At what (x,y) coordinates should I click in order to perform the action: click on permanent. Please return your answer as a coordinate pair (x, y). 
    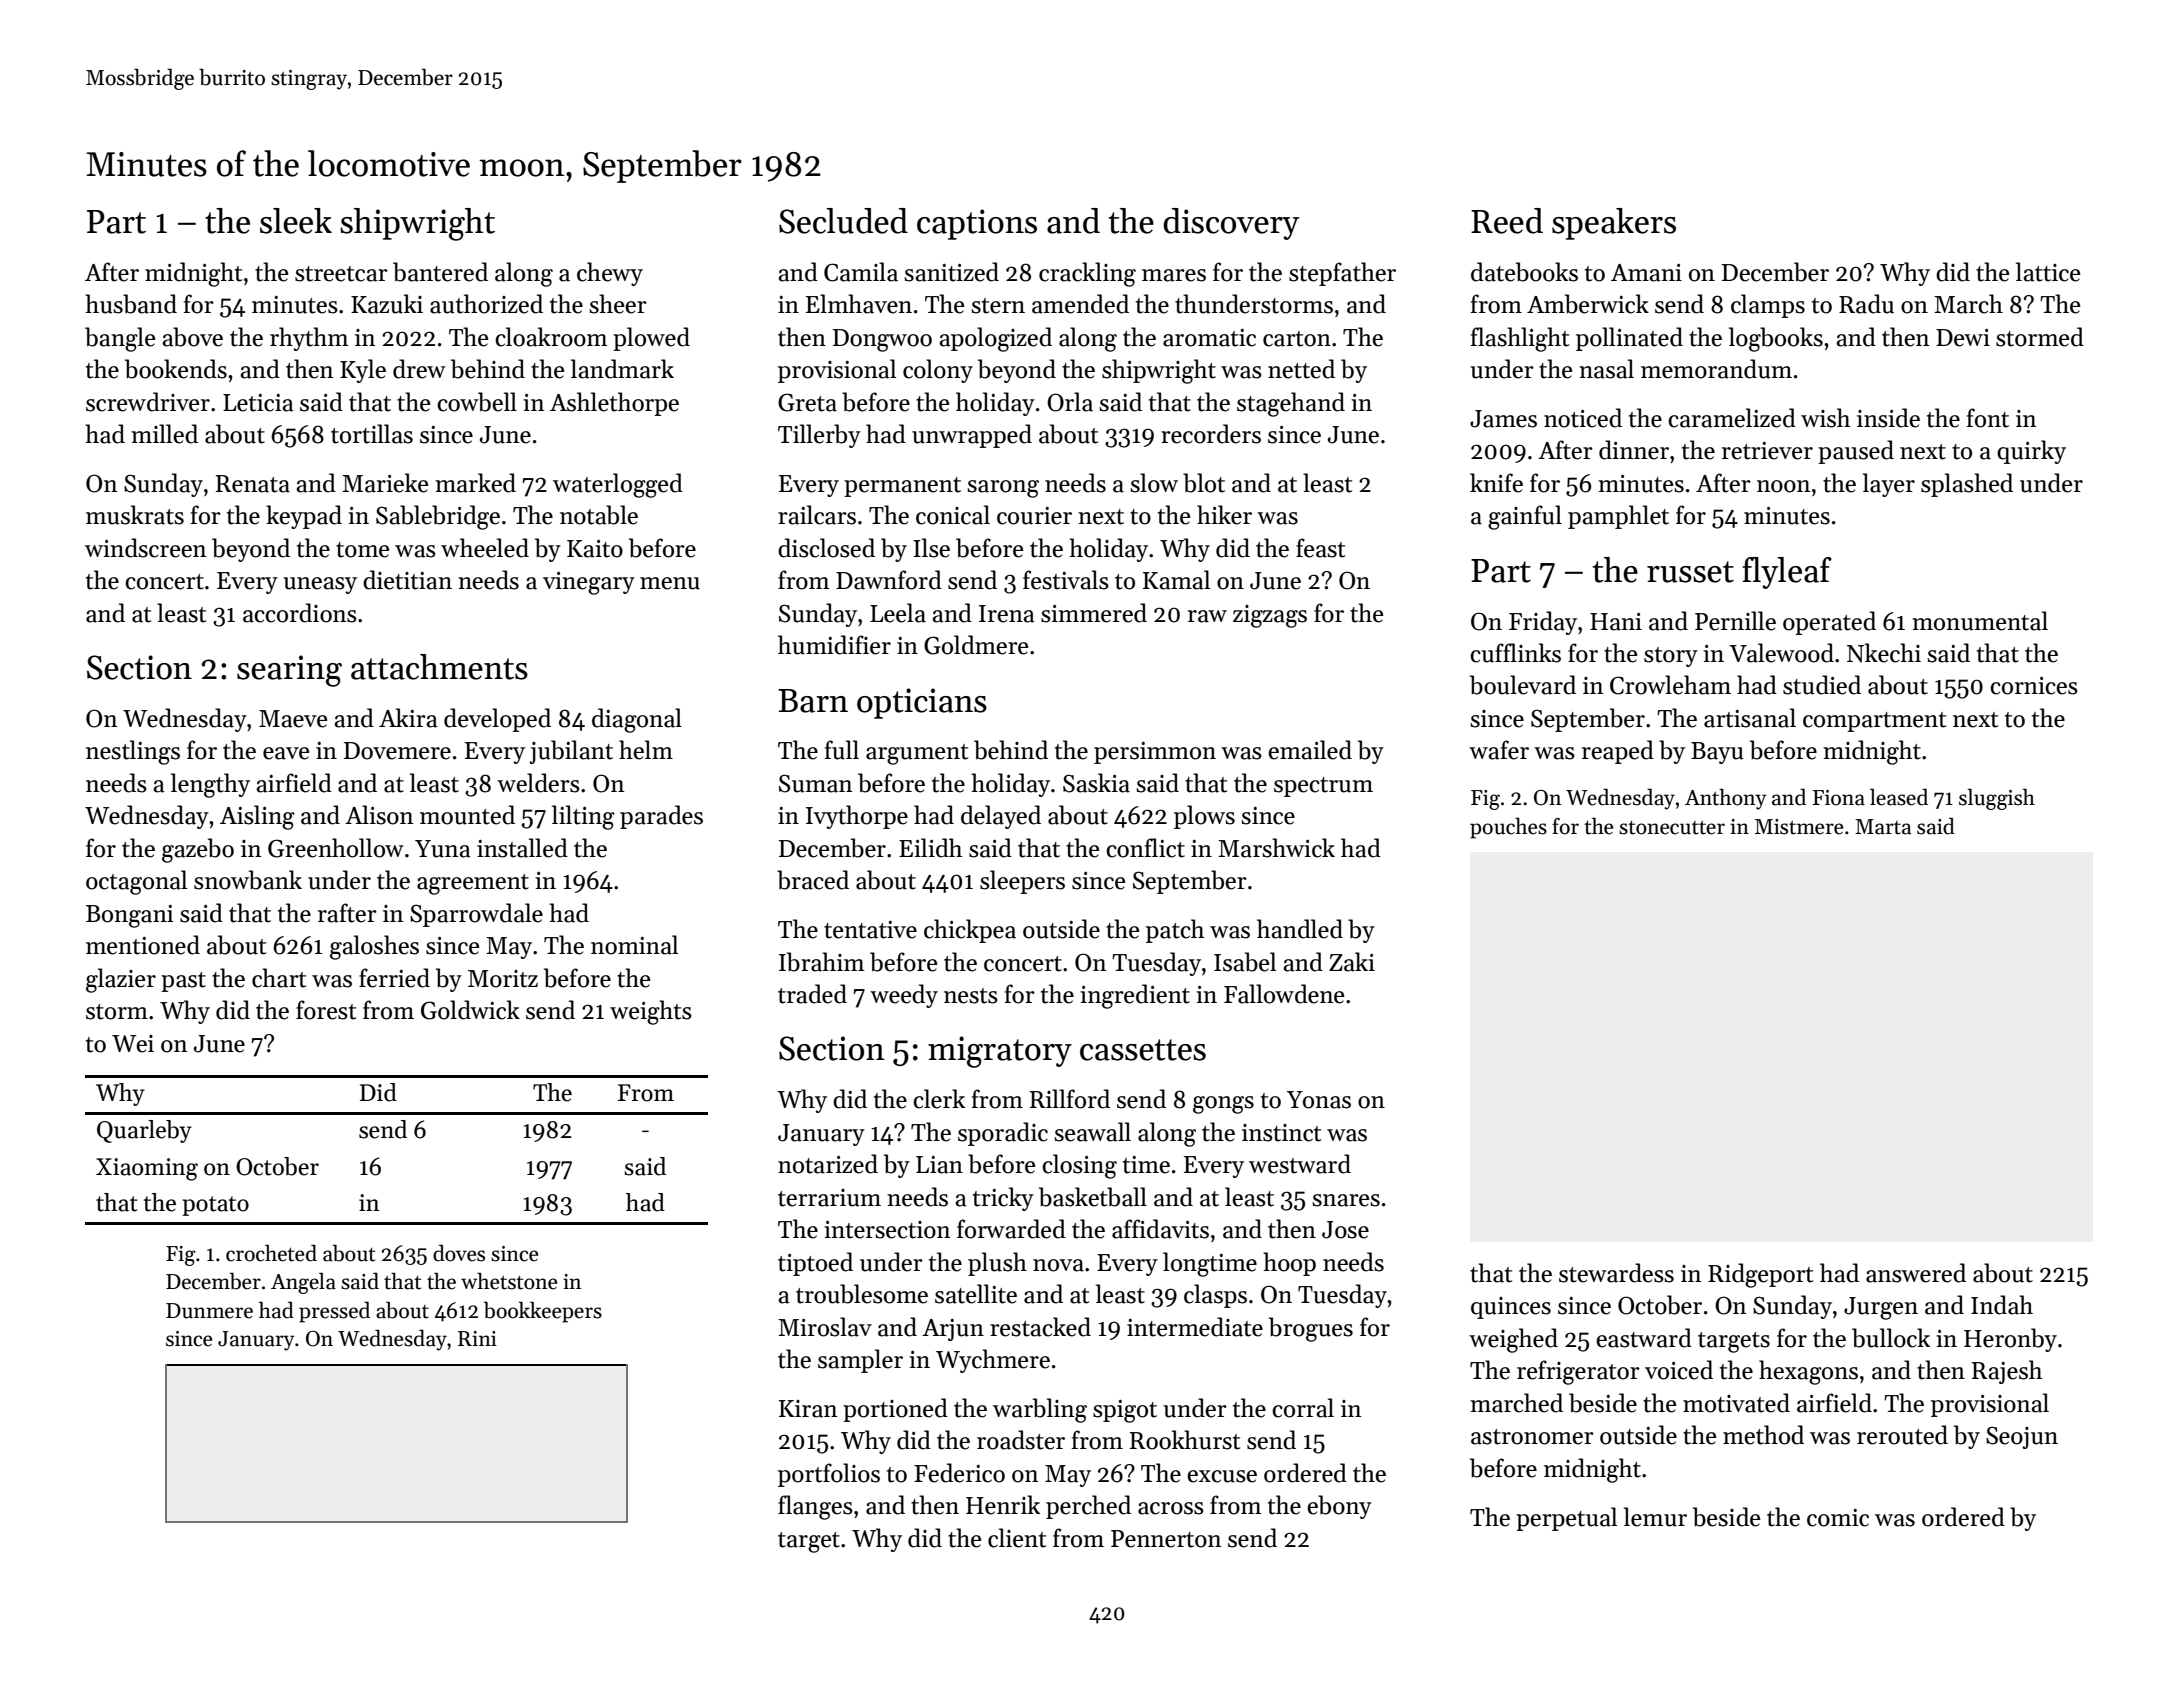
    Looking at the image, I should click on (902, 487).
